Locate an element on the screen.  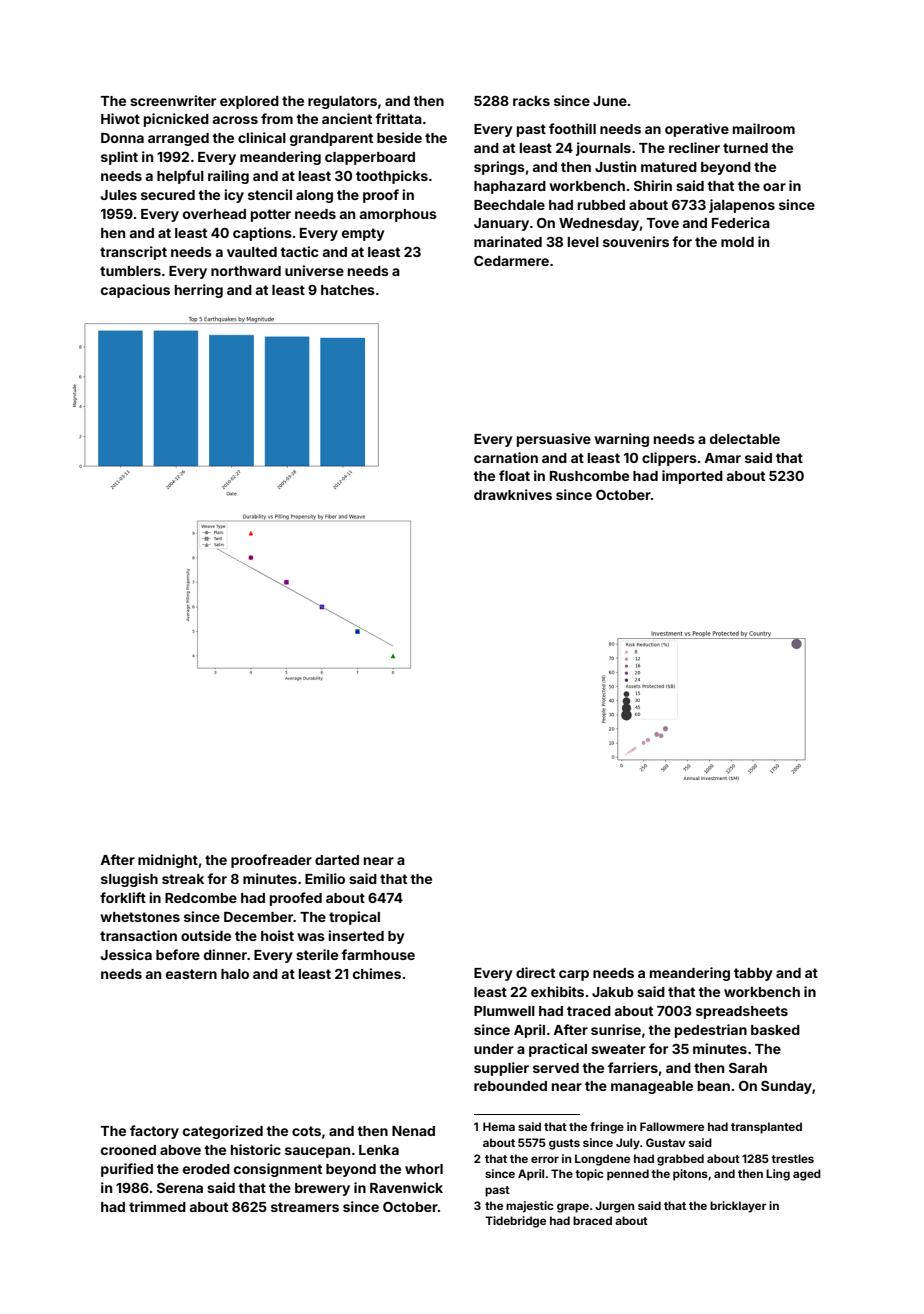
basked is located at coordinates (775, 1030).
